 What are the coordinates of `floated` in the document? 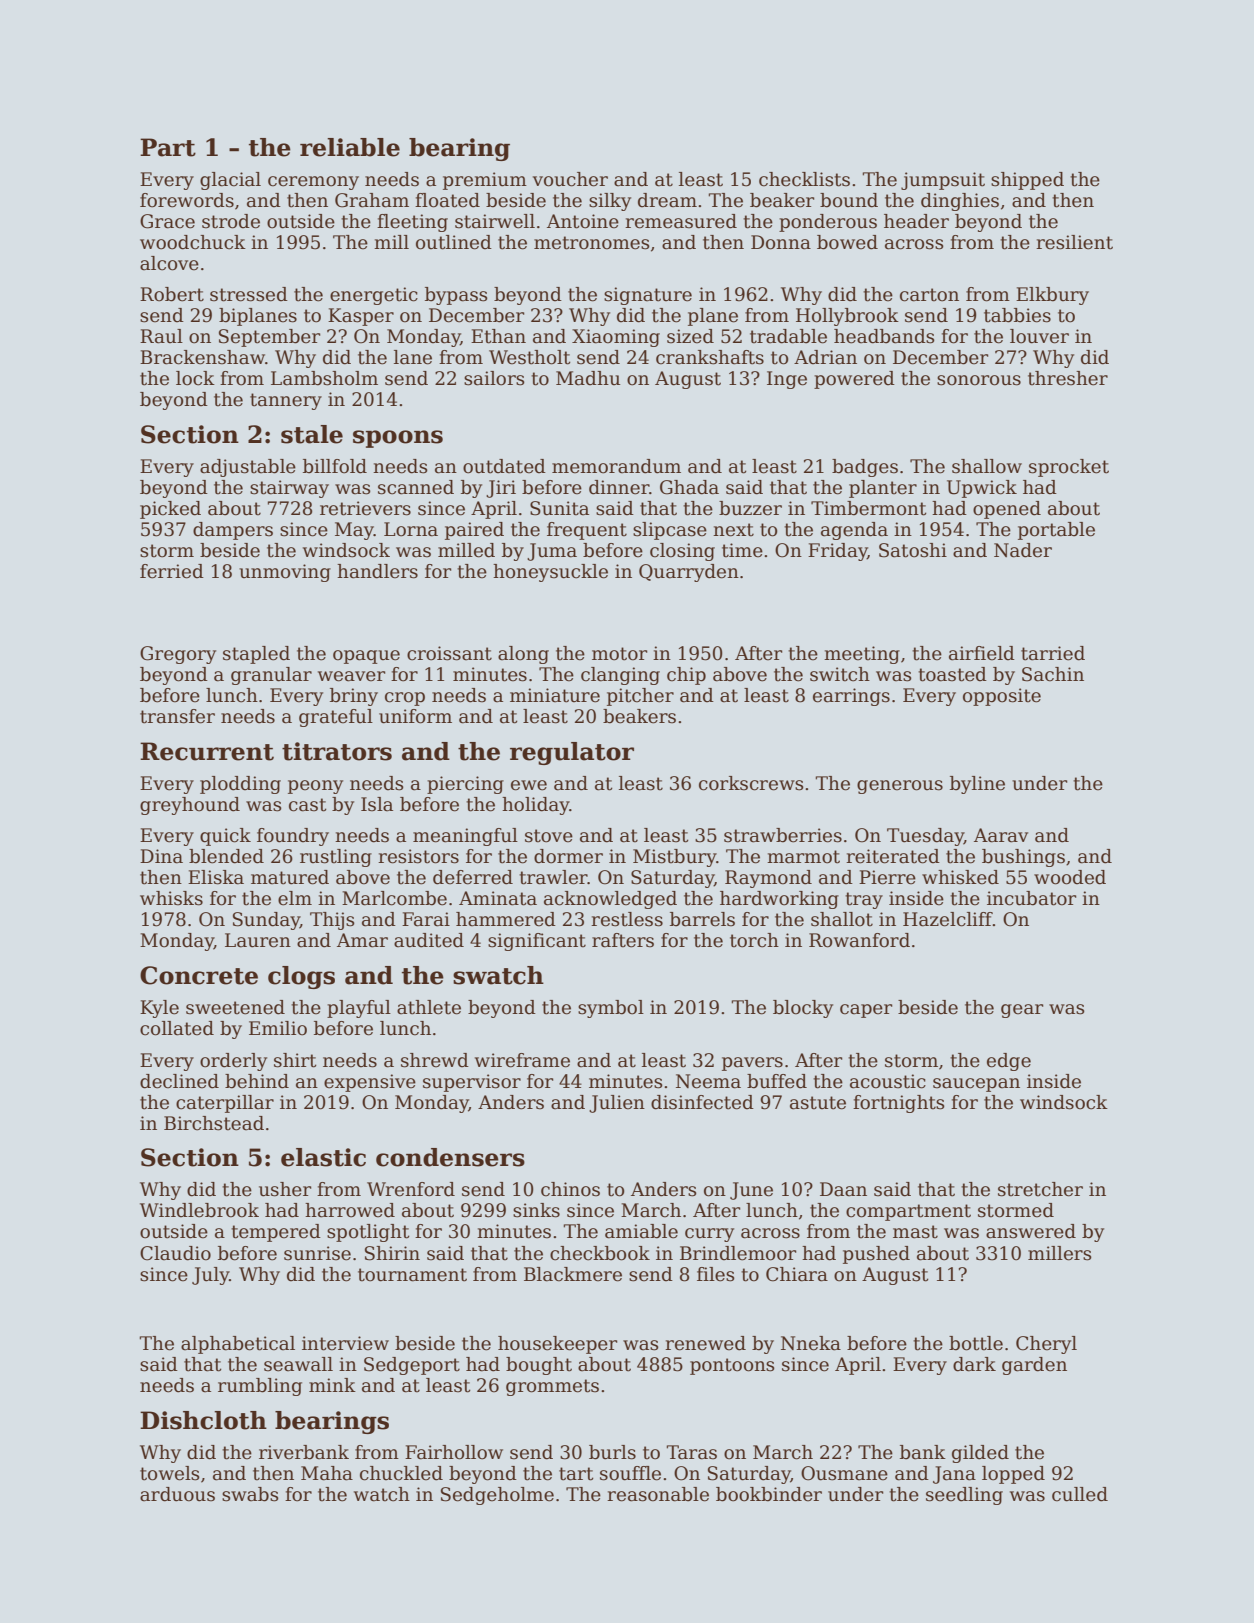 It's located at (447, 200).
